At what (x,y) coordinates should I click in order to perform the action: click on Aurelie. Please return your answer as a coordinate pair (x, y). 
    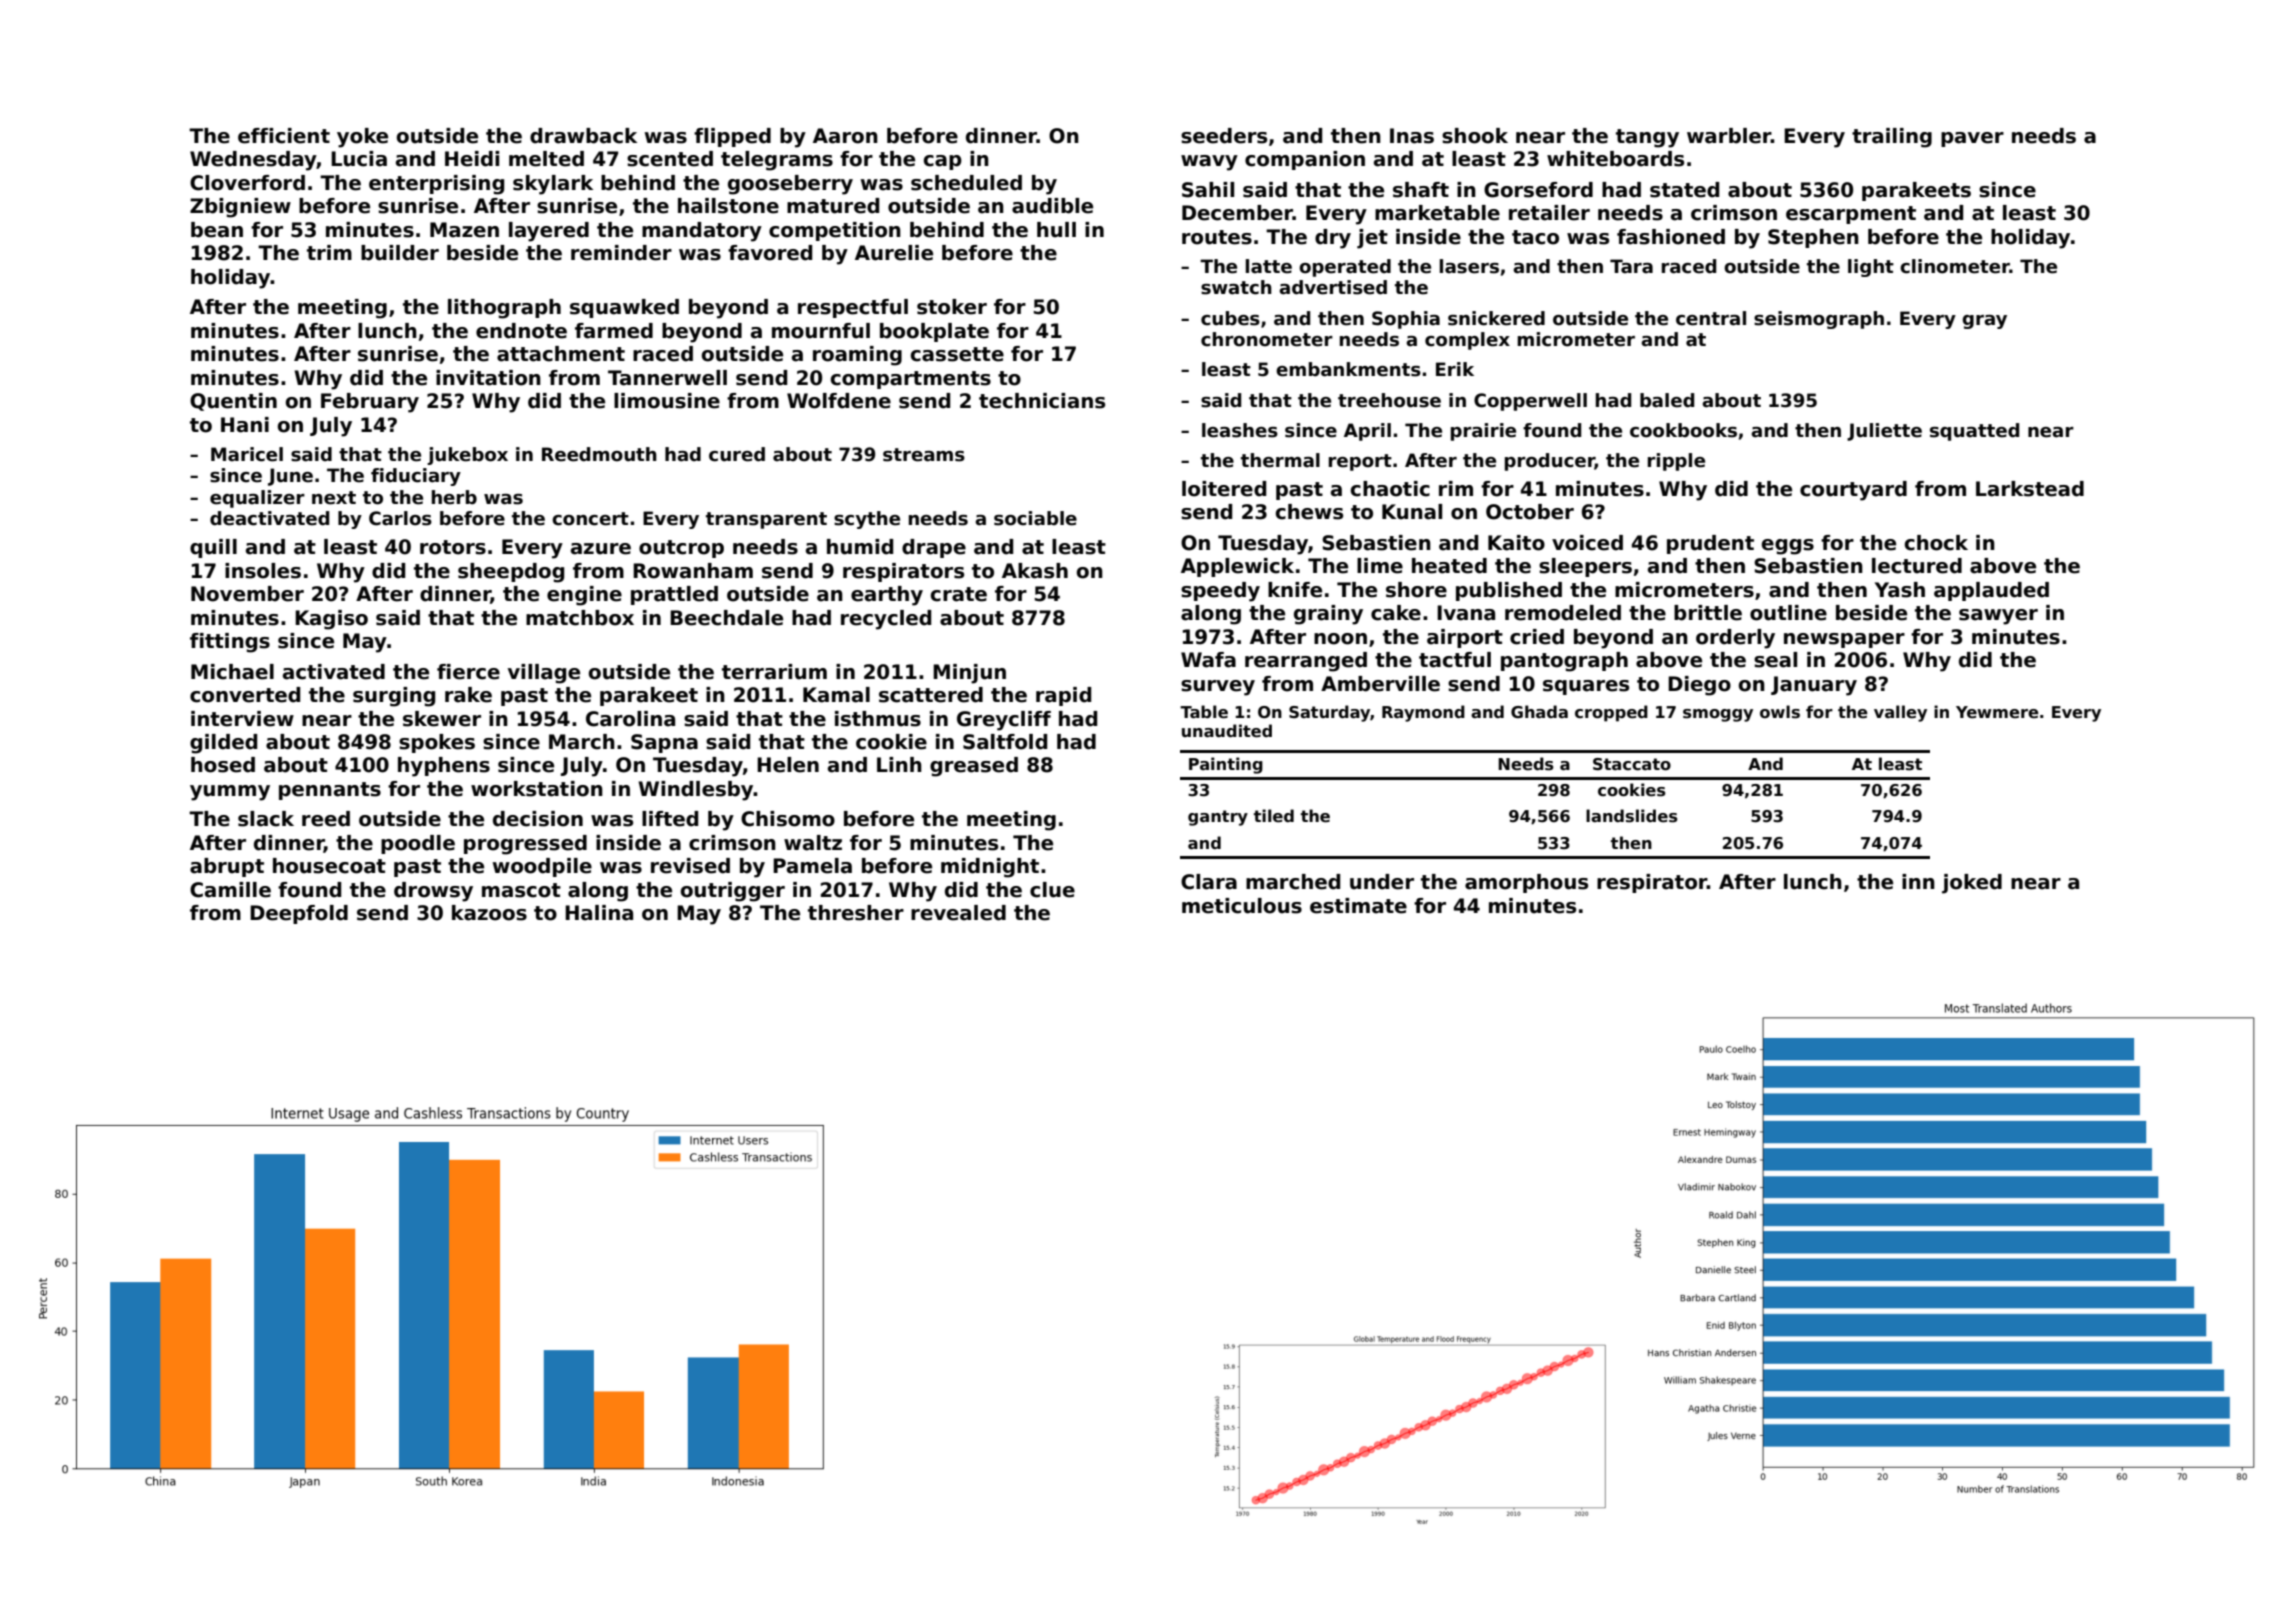
    Looking at the image, I should click on (894, 253).
